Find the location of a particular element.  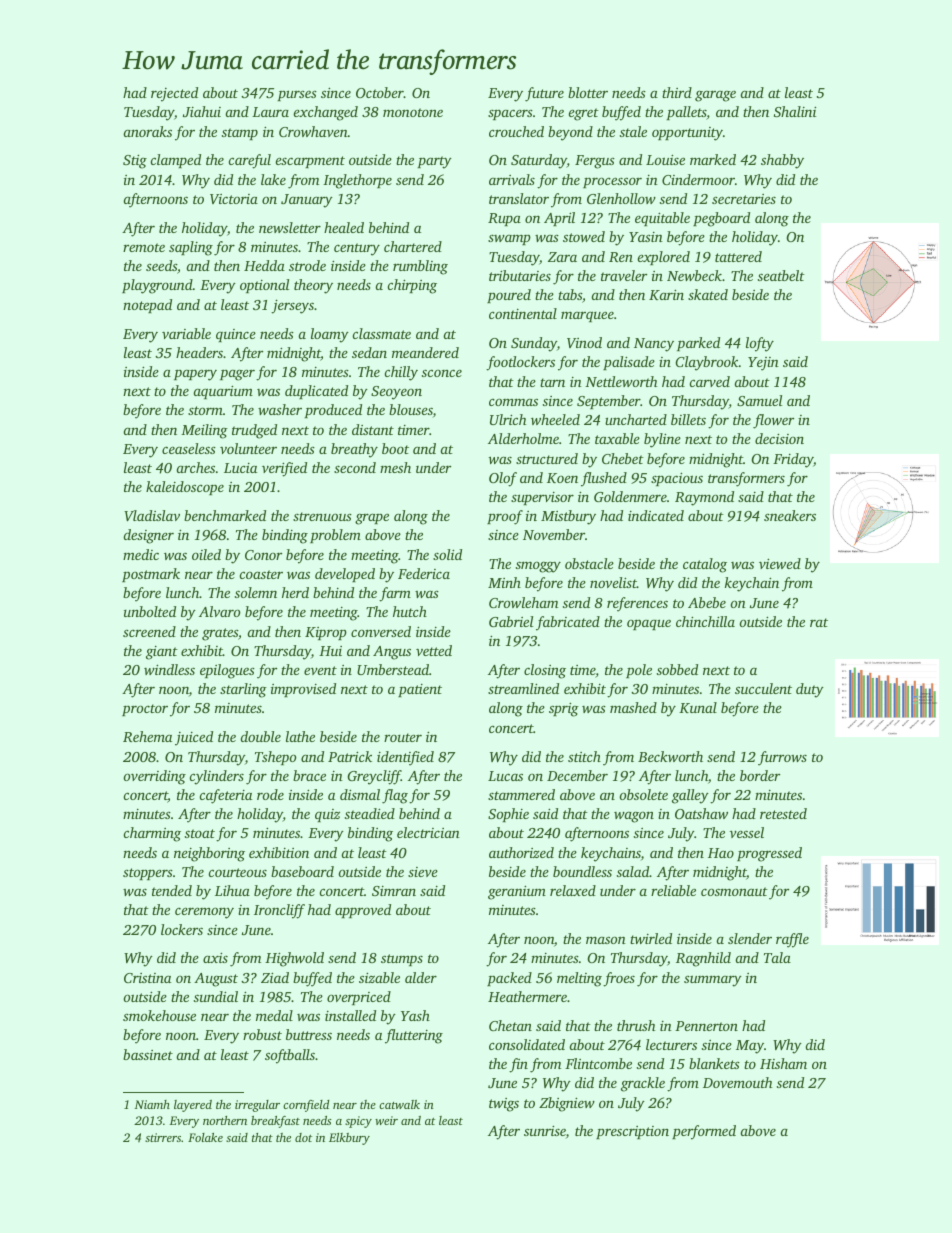

epilogues is located at coordinates (227, 671).
